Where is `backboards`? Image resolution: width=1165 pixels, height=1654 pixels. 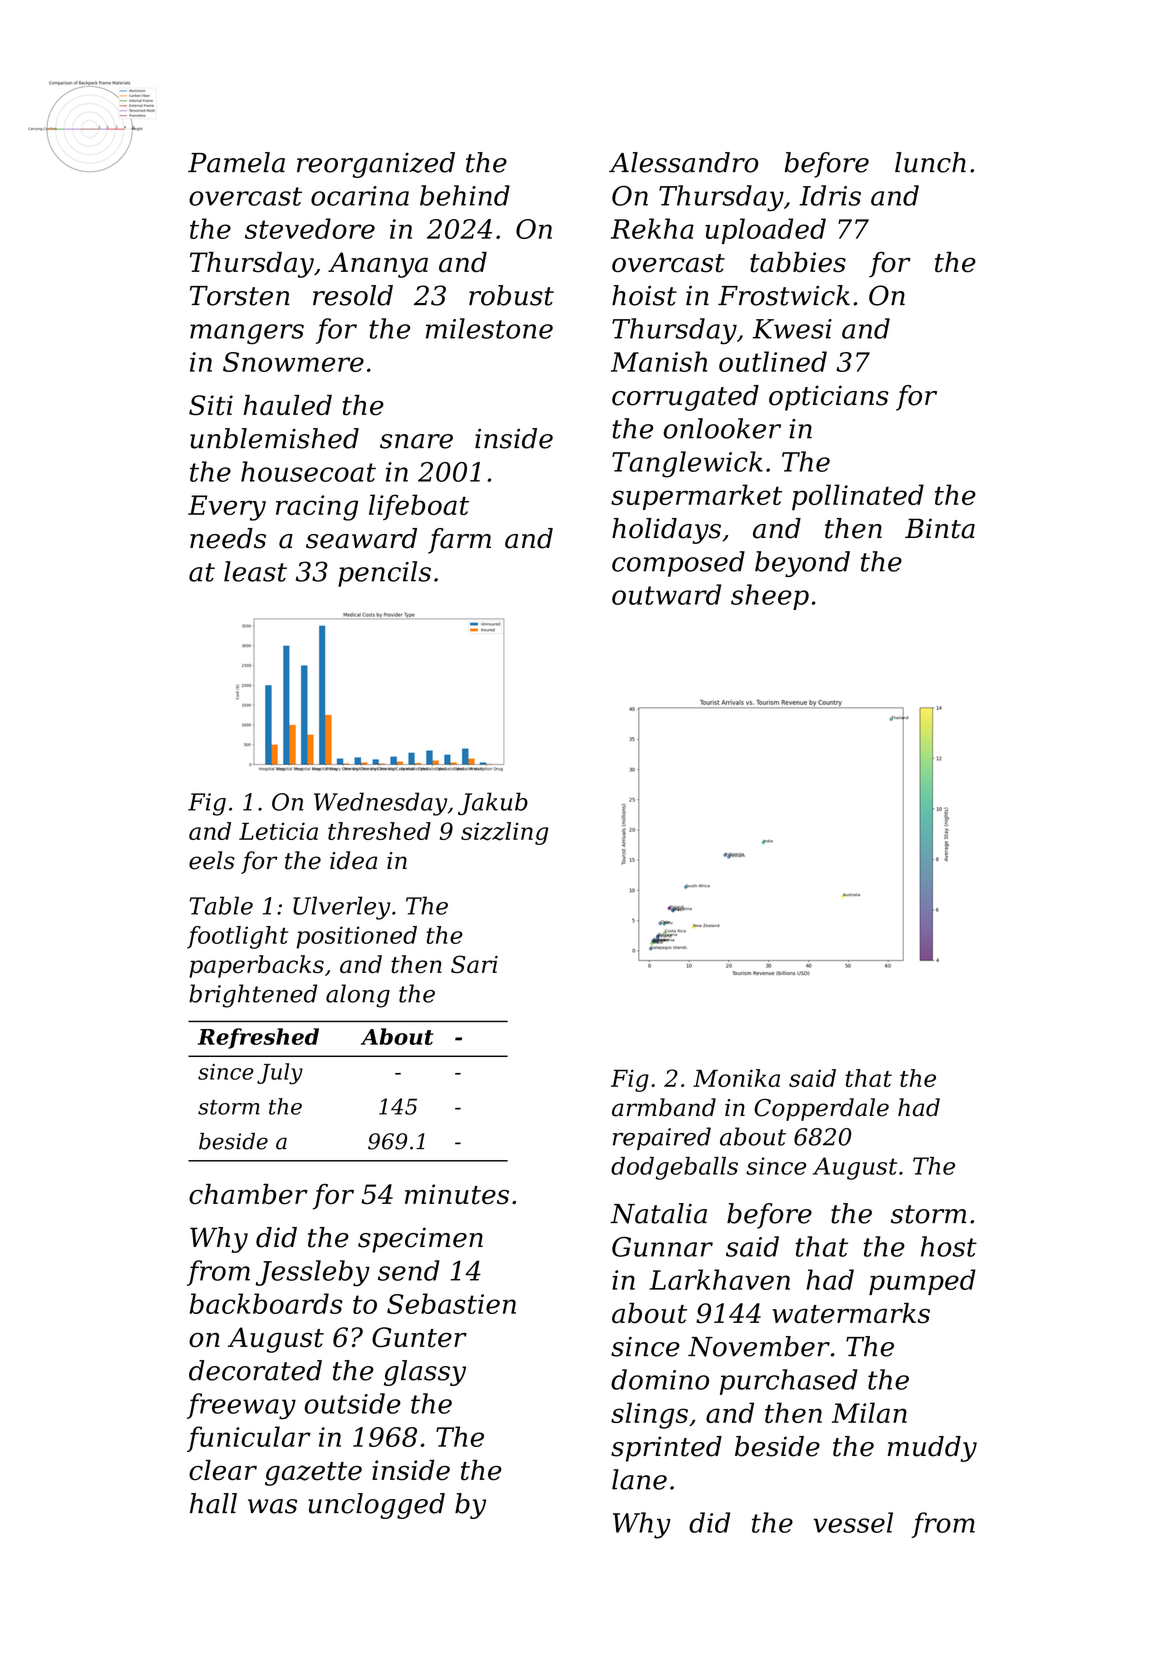
backboards is located at coordinates (266, 1303).
